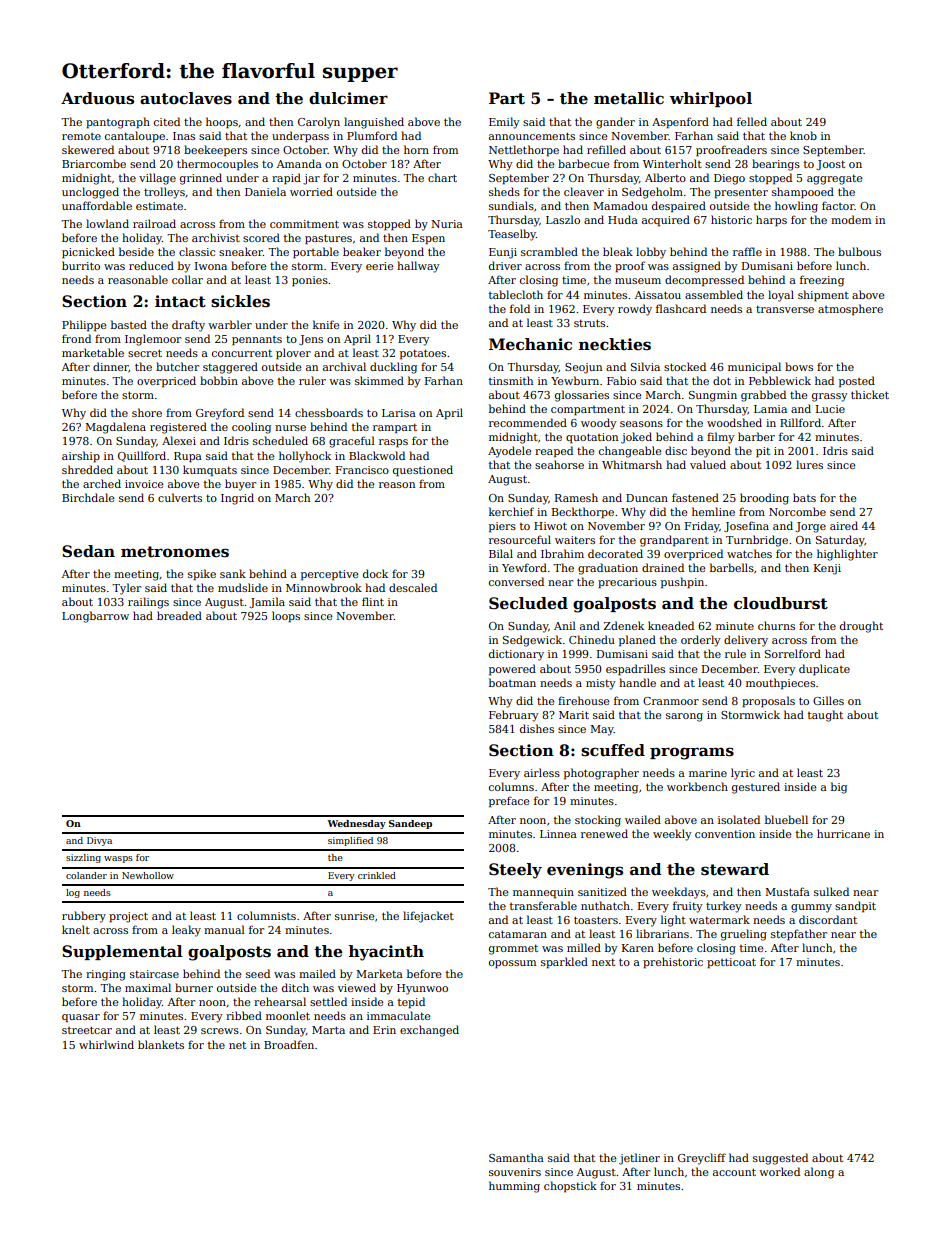 The image size is (952, 1233). What do you see at coordinates (697, 786) in the screenshot?
I see `workbench` at bounding box center [697, 786].
